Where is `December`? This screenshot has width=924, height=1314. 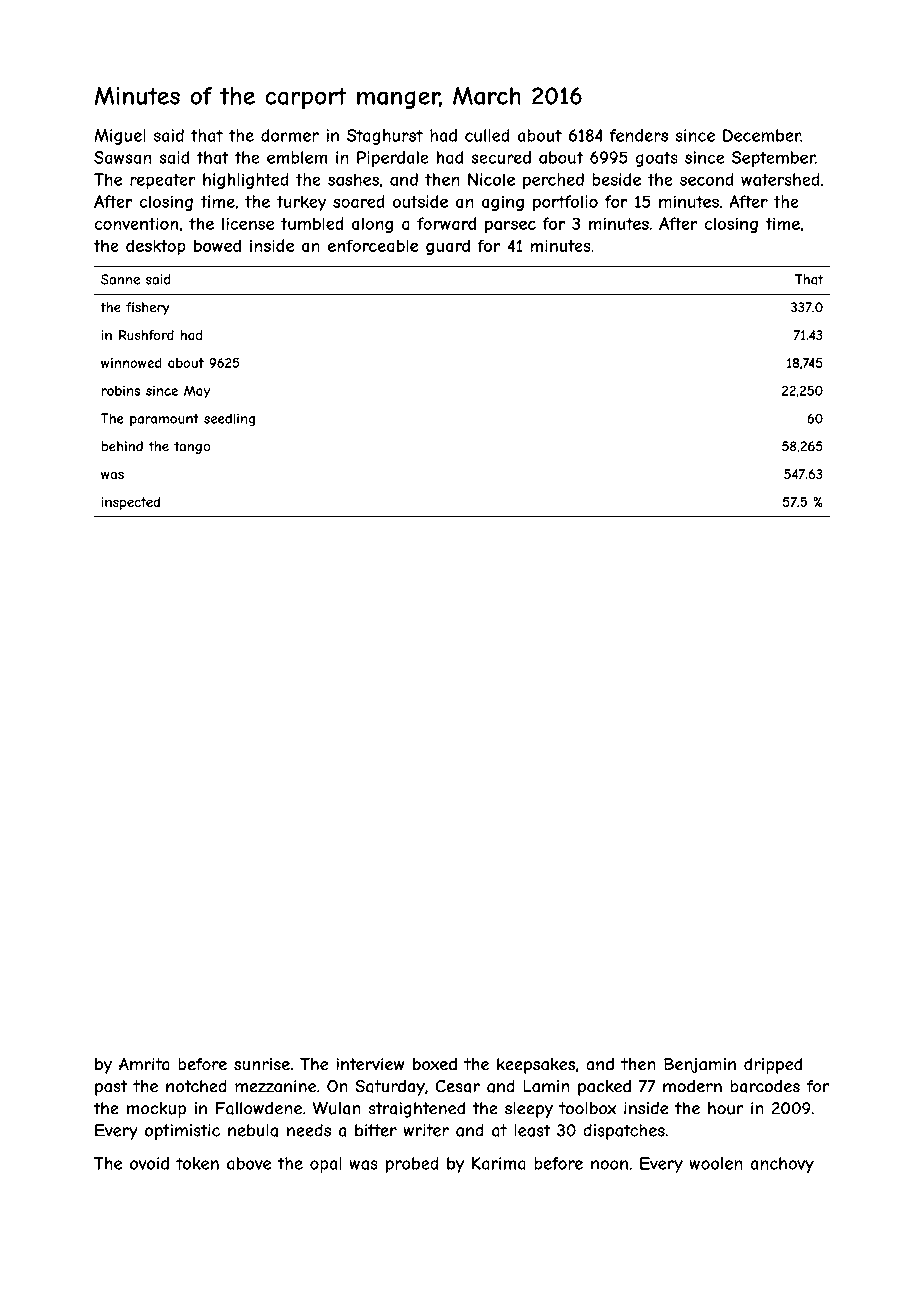
December is located at coordinates (762, 135).
